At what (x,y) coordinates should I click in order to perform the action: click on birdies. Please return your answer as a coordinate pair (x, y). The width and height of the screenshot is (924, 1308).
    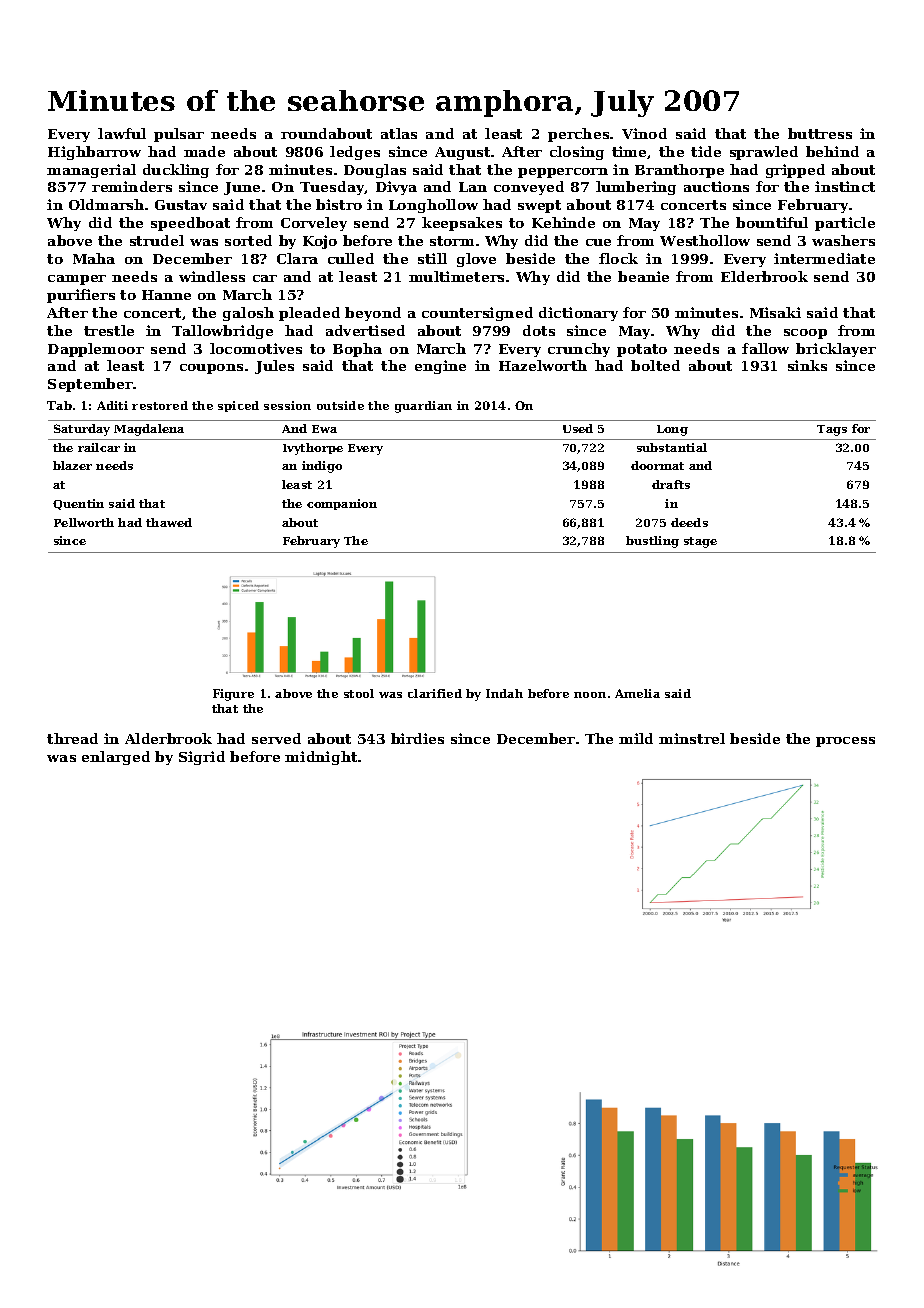
    Looking at the image, I should click on (417, 738).
